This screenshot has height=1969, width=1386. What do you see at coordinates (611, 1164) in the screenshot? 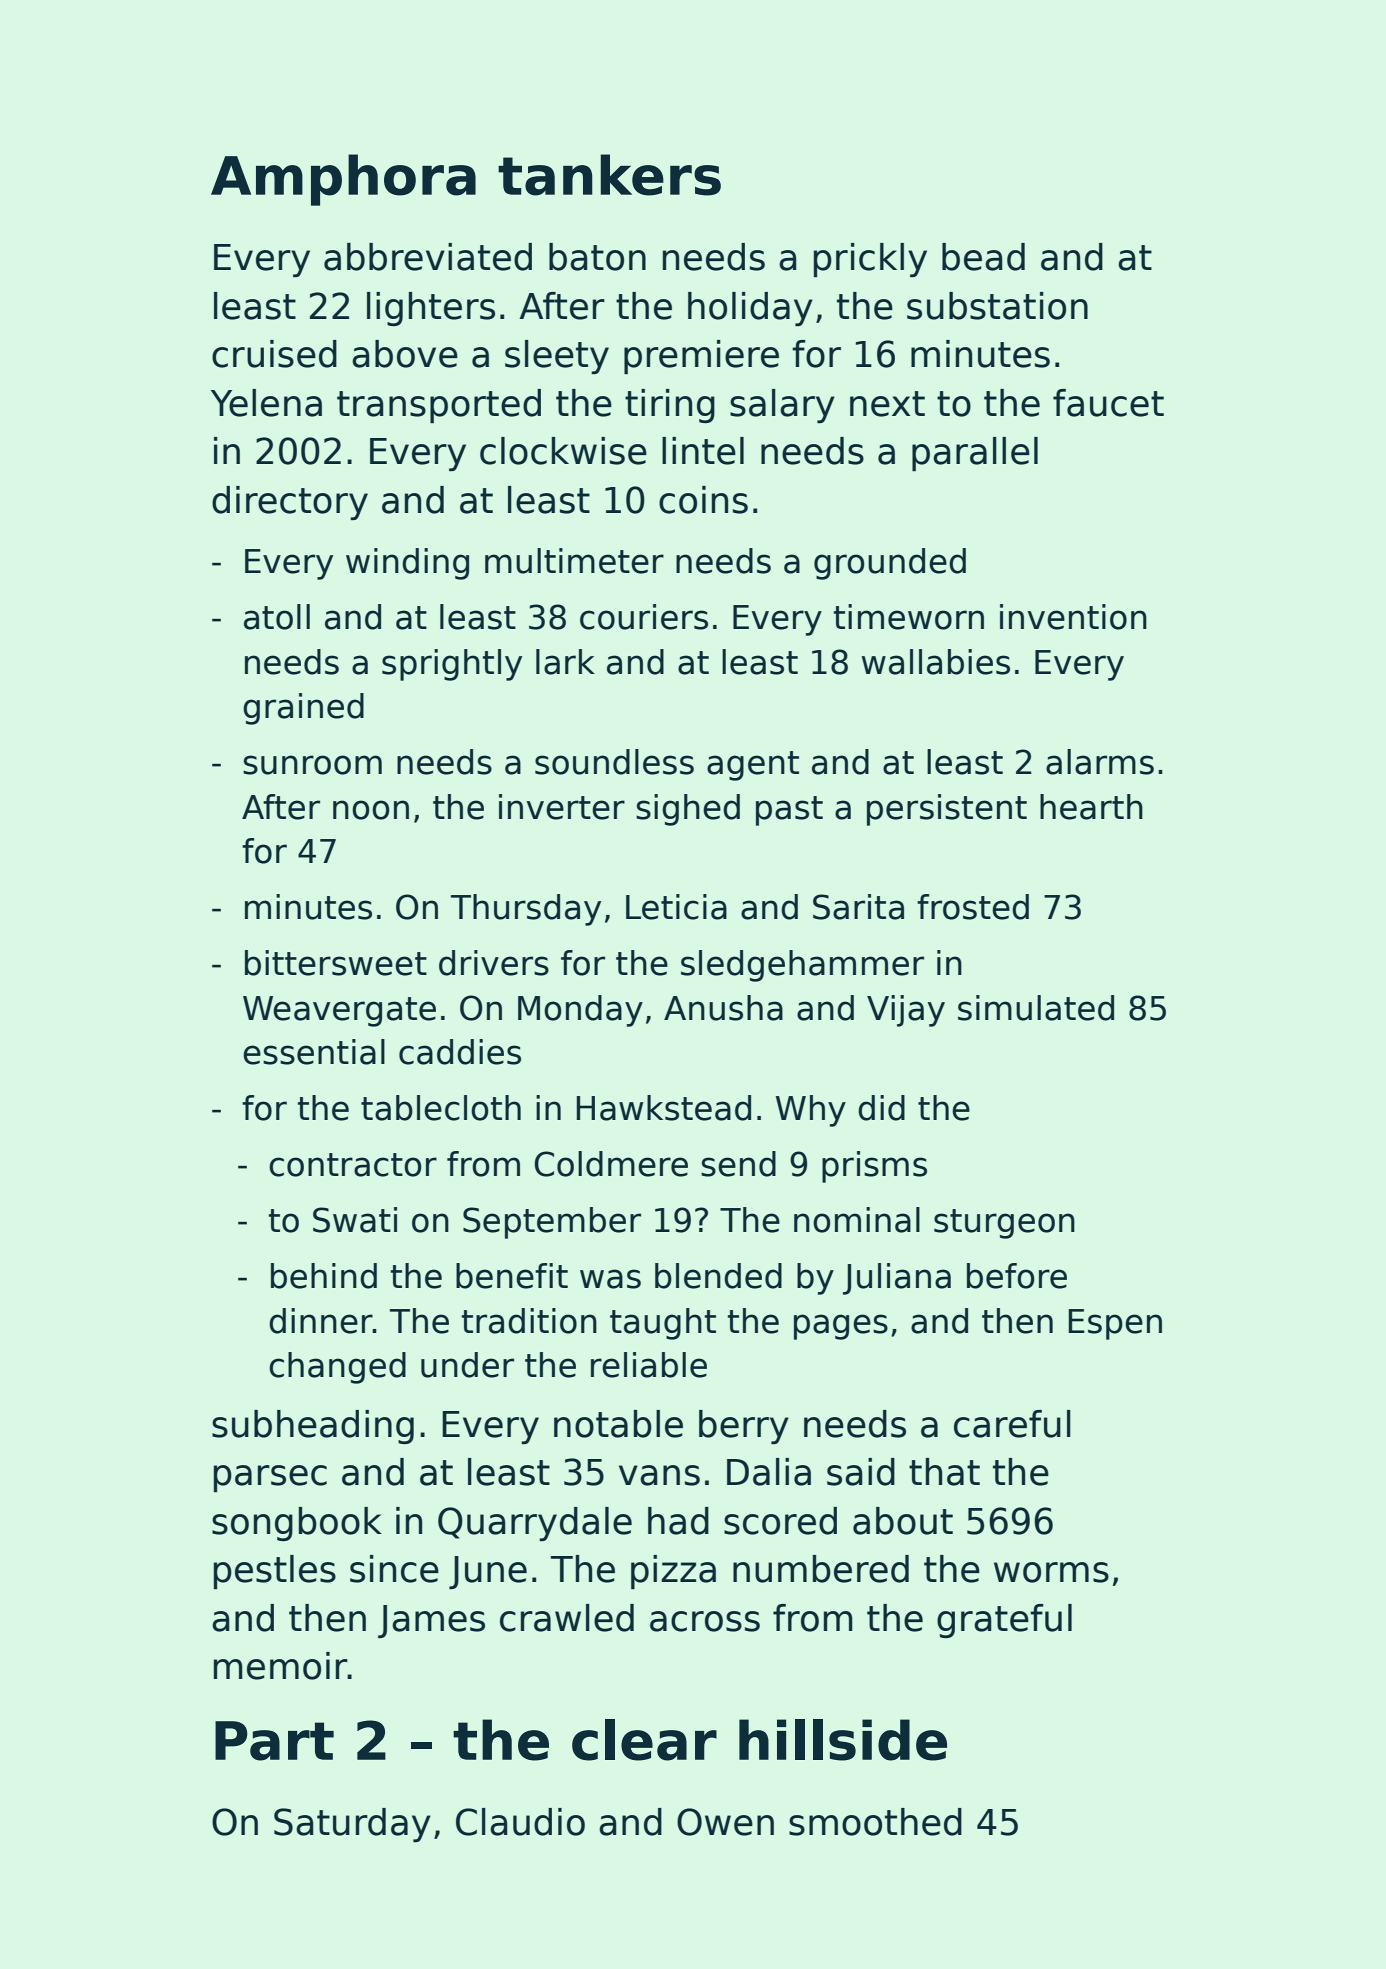
I see `Coldmere` at bounding box center [611, 1164].
